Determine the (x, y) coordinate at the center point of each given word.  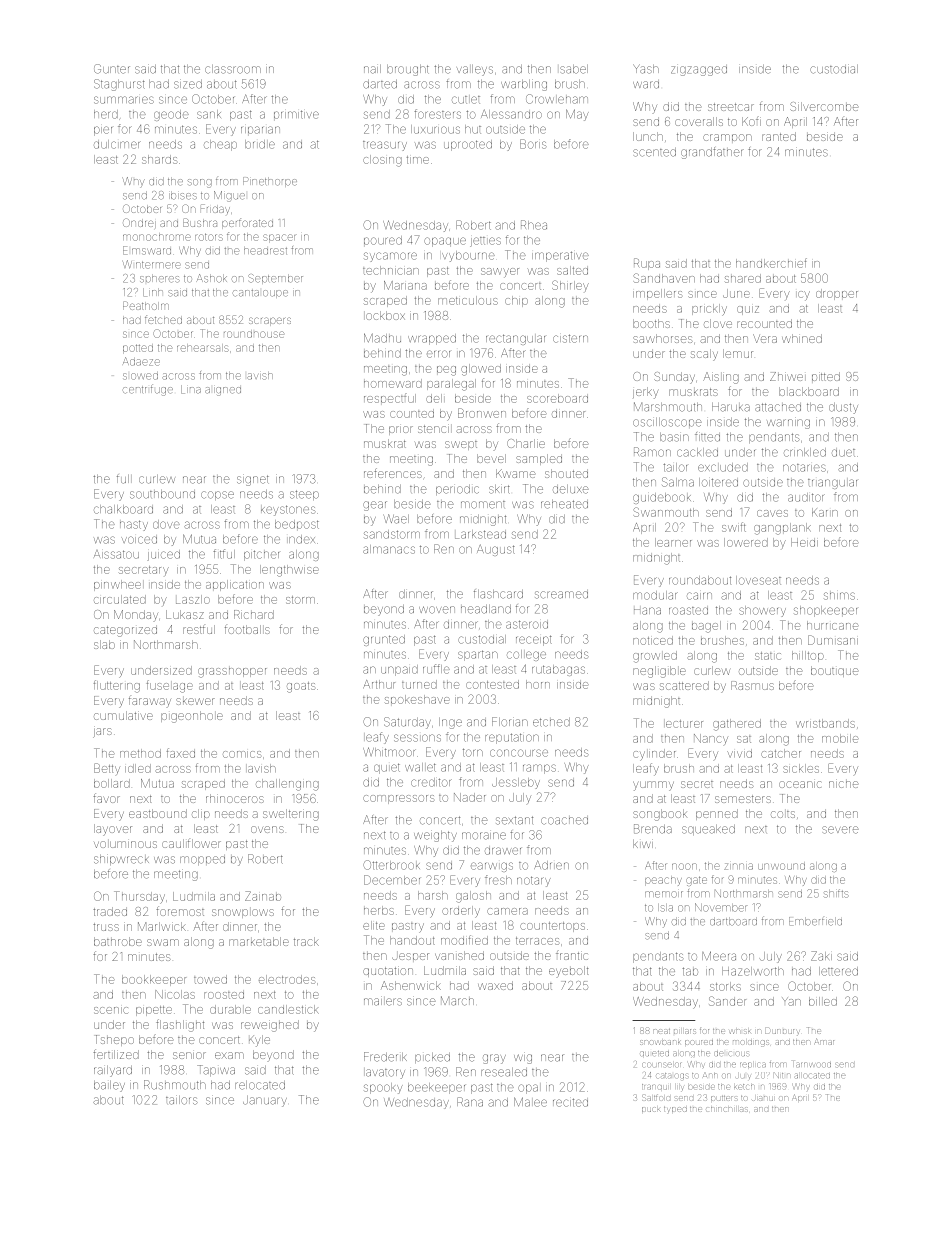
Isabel (574, 69)
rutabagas (558, 670)
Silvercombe (824, 106)
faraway (150, 702)
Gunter (112, 69)
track (306, 941)
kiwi (643, 843)
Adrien (551, 865)
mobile (840, 738)
